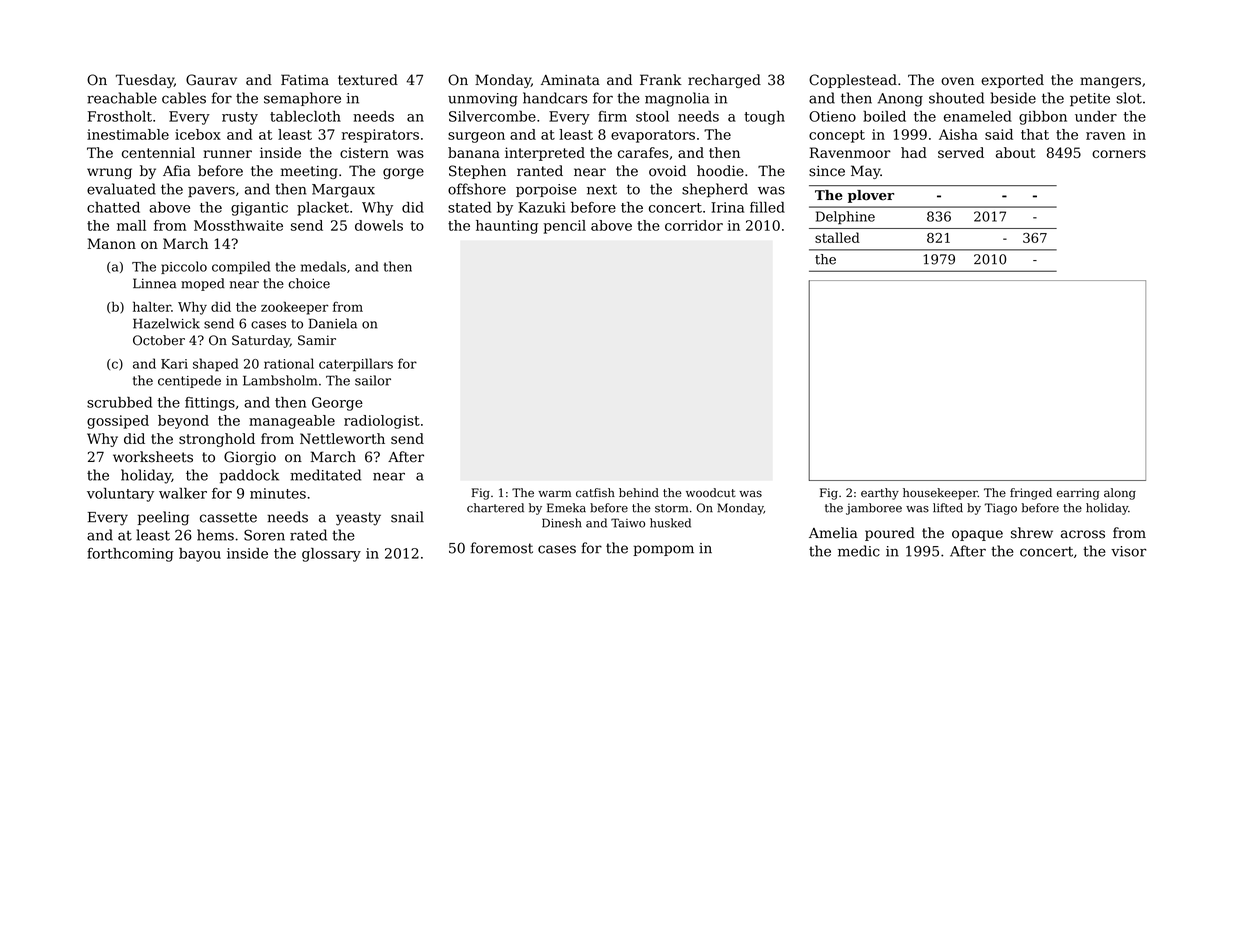 The image size is (1233, 952). Describe the element at coordinates (130, 555) in the screenshot. I see `forthcoming` at that location.
